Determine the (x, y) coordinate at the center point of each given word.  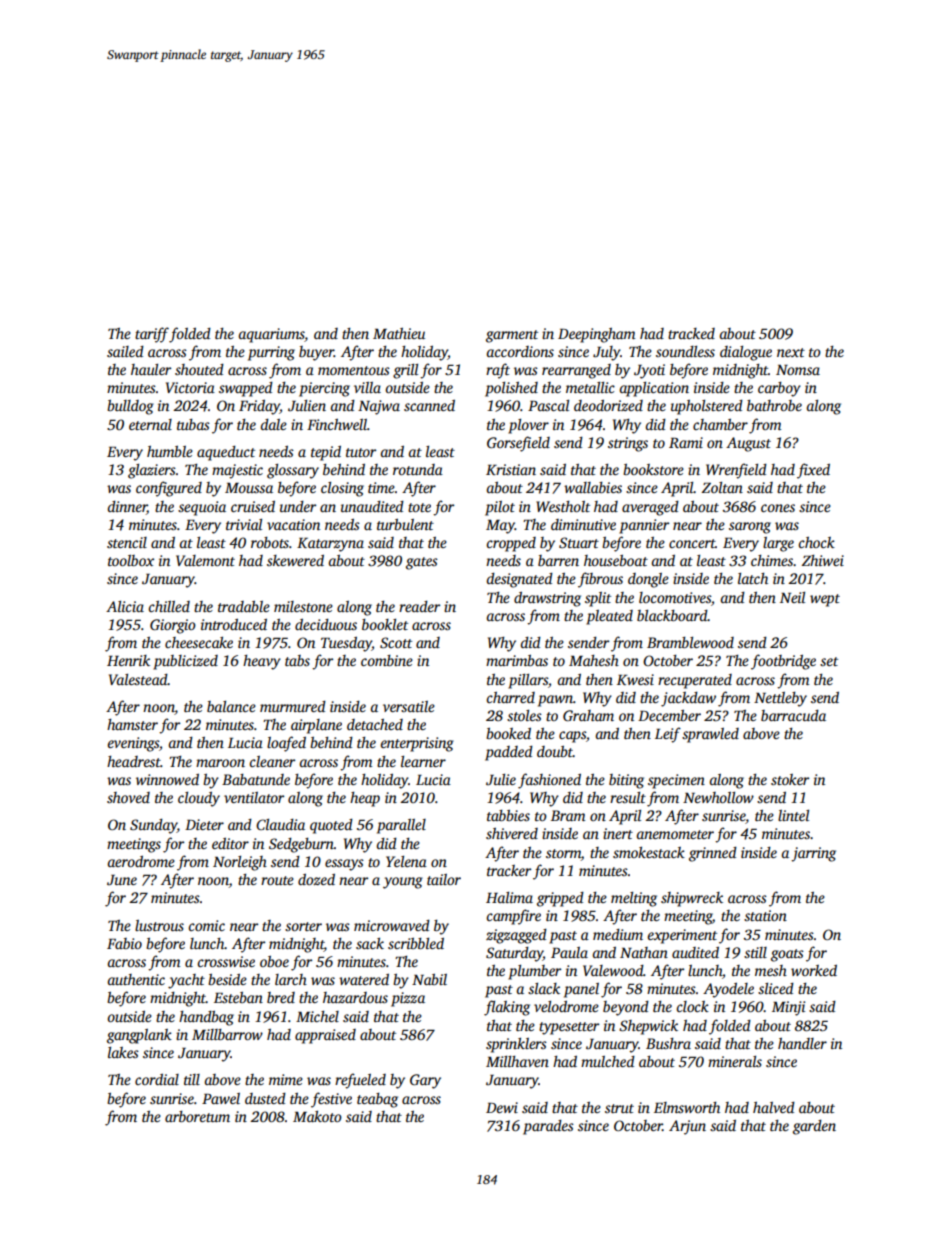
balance (231, 706)
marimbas (517, 660)
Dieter (204, 824)
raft (498, 371)
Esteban (238, 997)
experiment (682, 936)
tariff (152, 335)
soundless (685, 351)
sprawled (710, 735)
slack (544, 988)
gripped (560, 899)
